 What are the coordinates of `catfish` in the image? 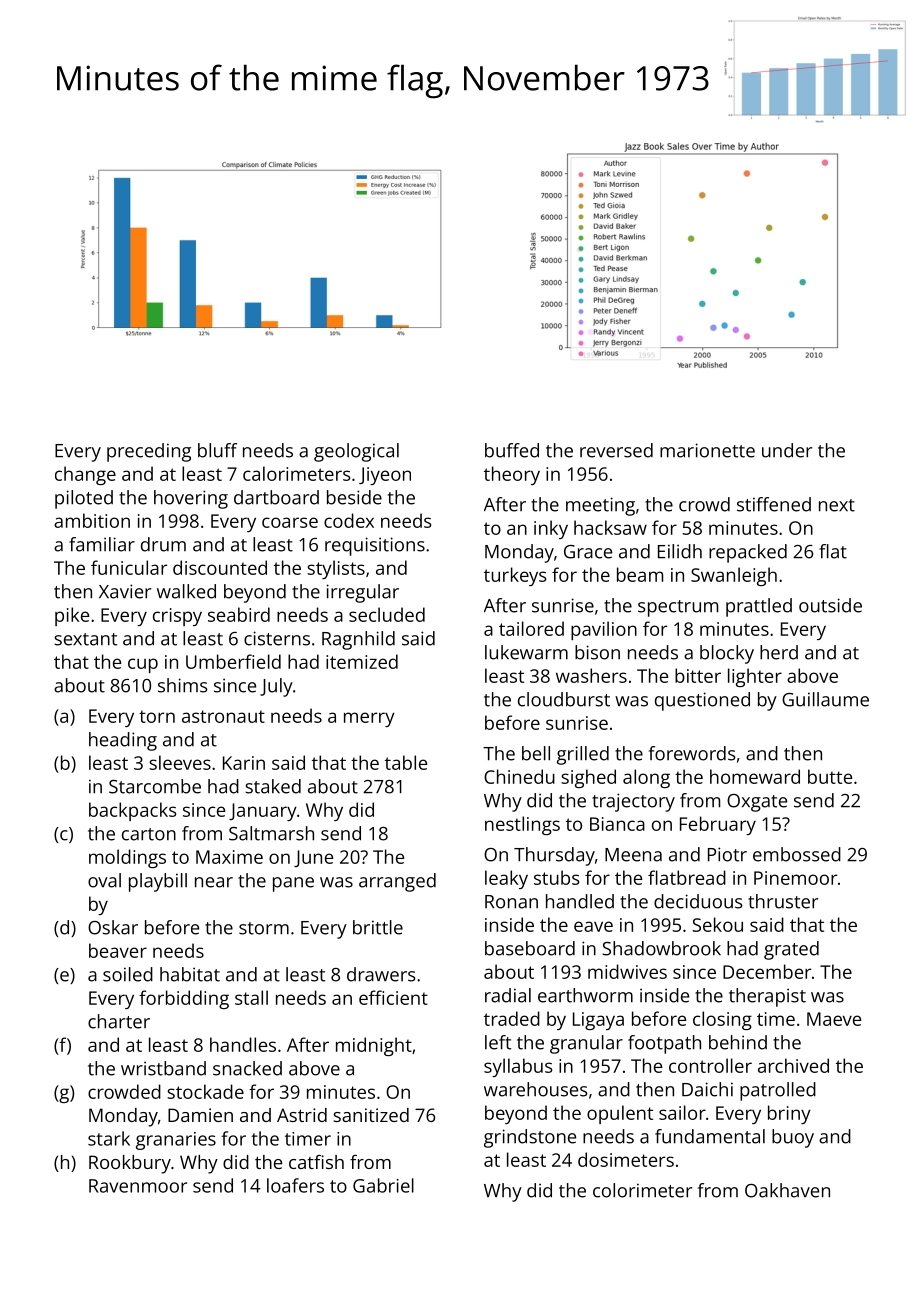 It's located at (316, 1162).
